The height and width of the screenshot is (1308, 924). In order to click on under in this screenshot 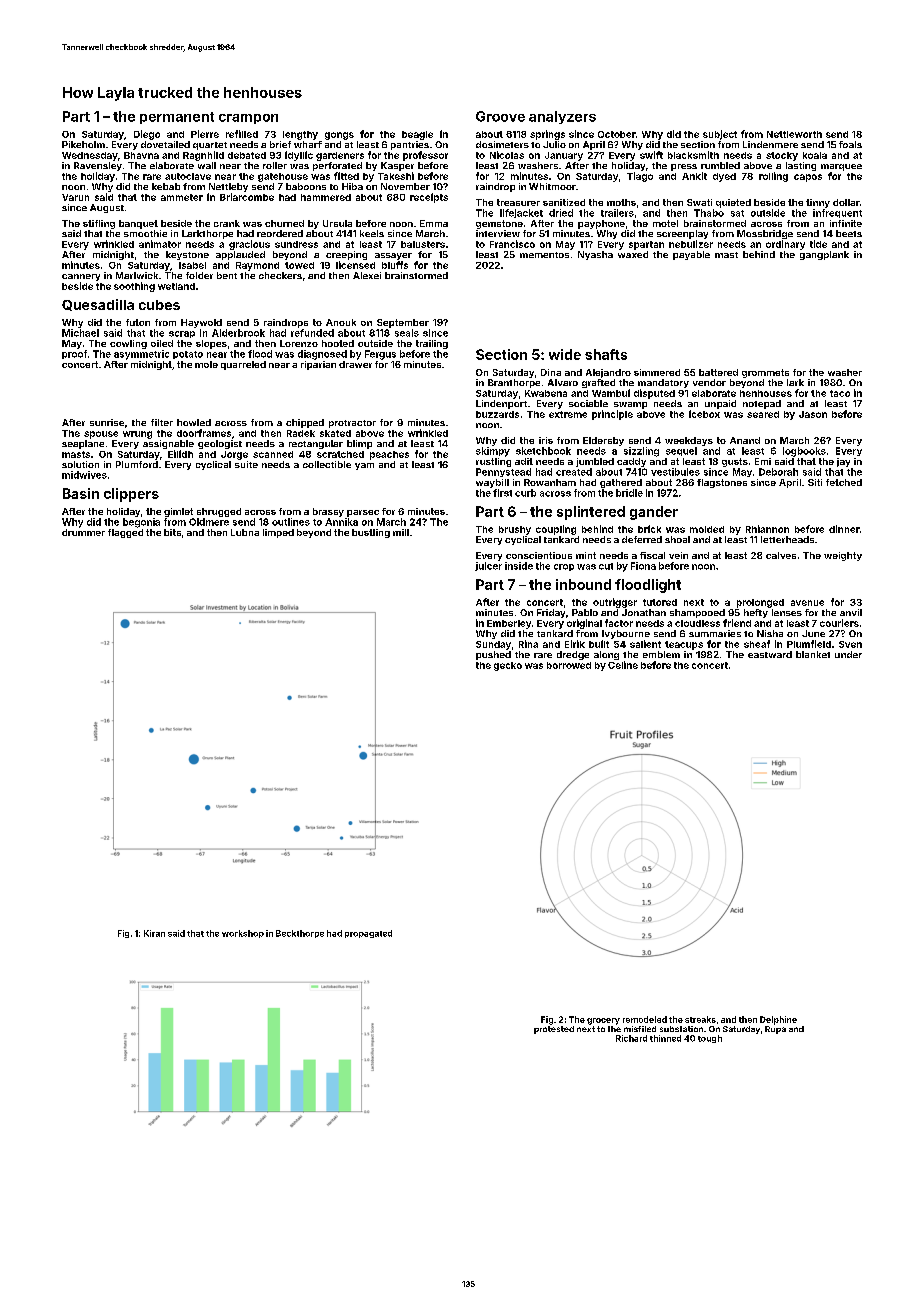, I will do `click(848, 654)`.
